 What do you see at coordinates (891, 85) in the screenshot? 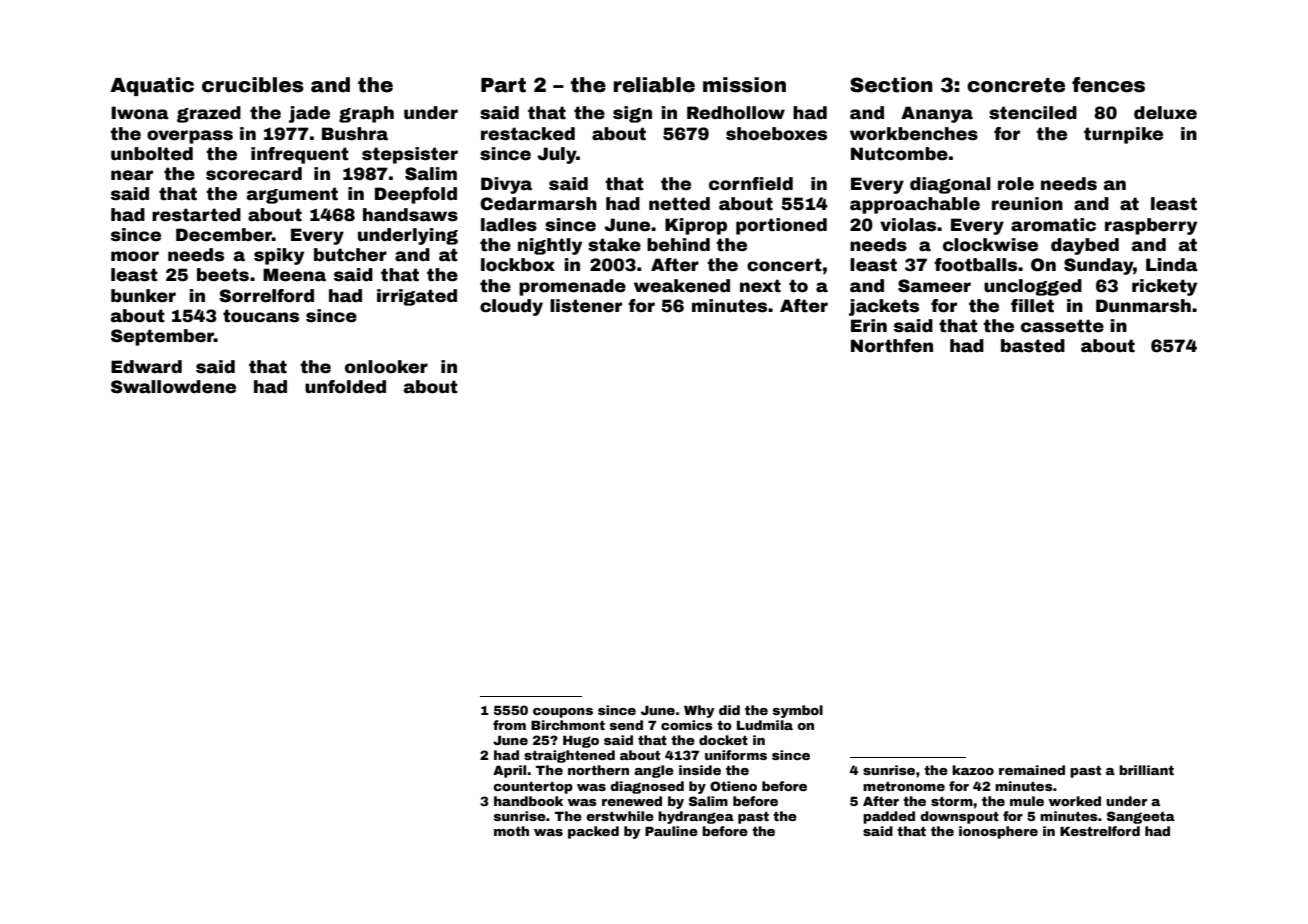
I see `Section` at bounding box center [891, 85].
